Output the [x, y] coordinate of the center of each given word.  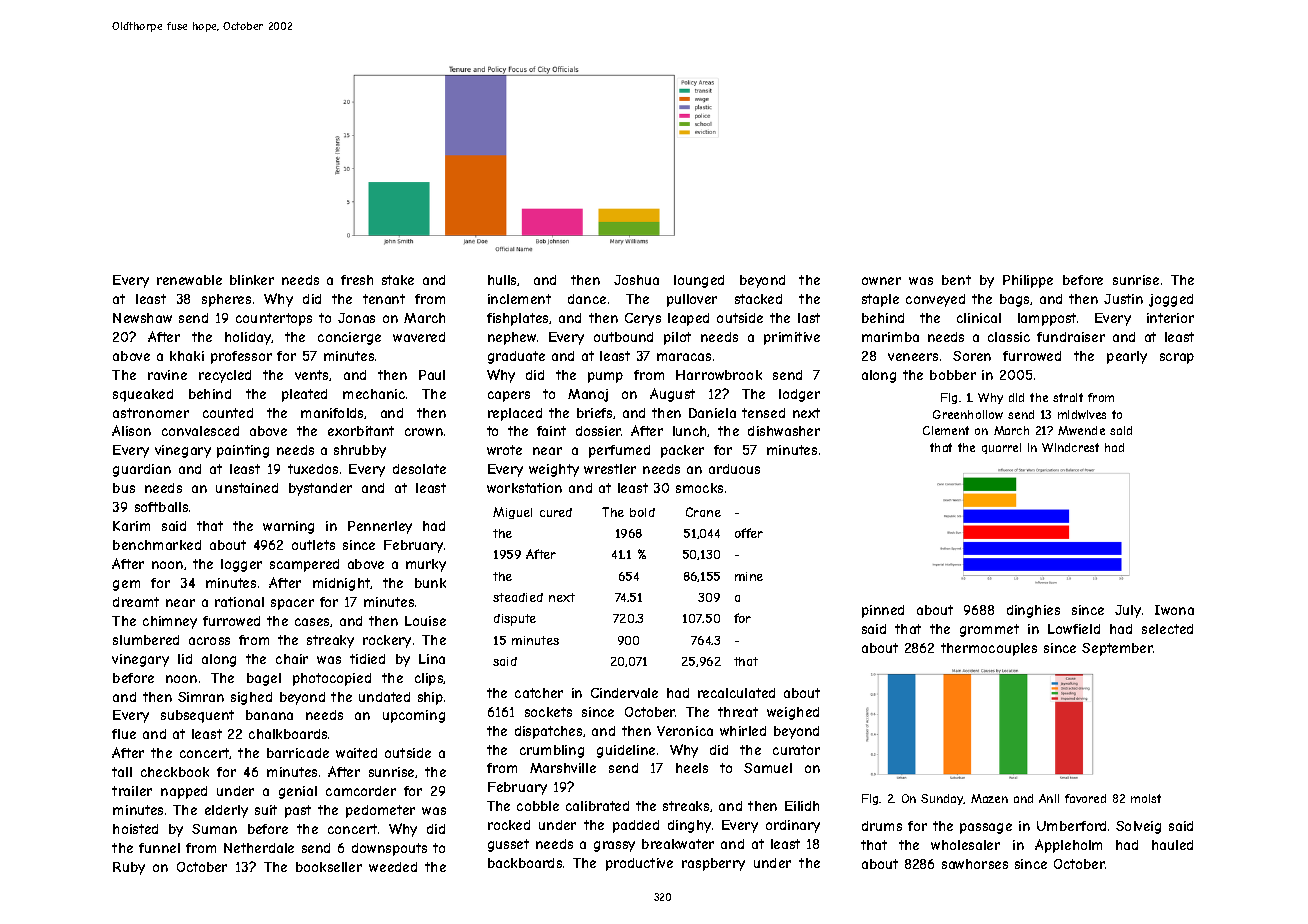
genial [298, 792]
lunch [689, 431]
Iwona [1174, 610]
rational [239, 602]
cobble [538, 806]
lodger [799, 395]
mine [749, 576]
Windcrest [1070, 447]
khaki [187, 356]
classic [1009, 337]
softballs [161, 507]
